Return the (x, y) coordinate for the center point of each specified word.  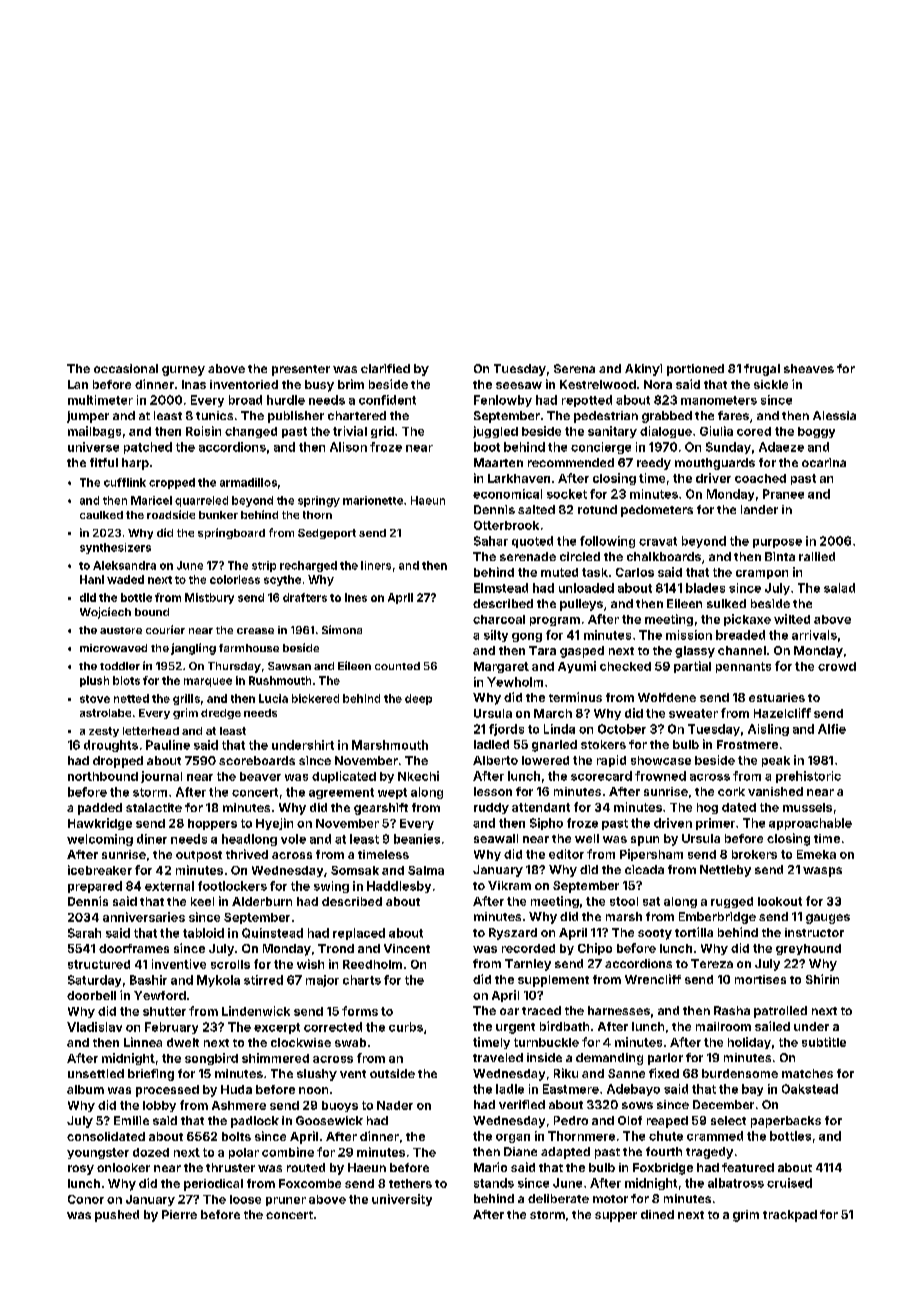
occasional (126, 368)
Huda (236, 1089)
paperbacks (786, 1122)
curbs (406, 1027)
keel (202, 901)
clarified (385, 368)
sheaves (809, 368)
